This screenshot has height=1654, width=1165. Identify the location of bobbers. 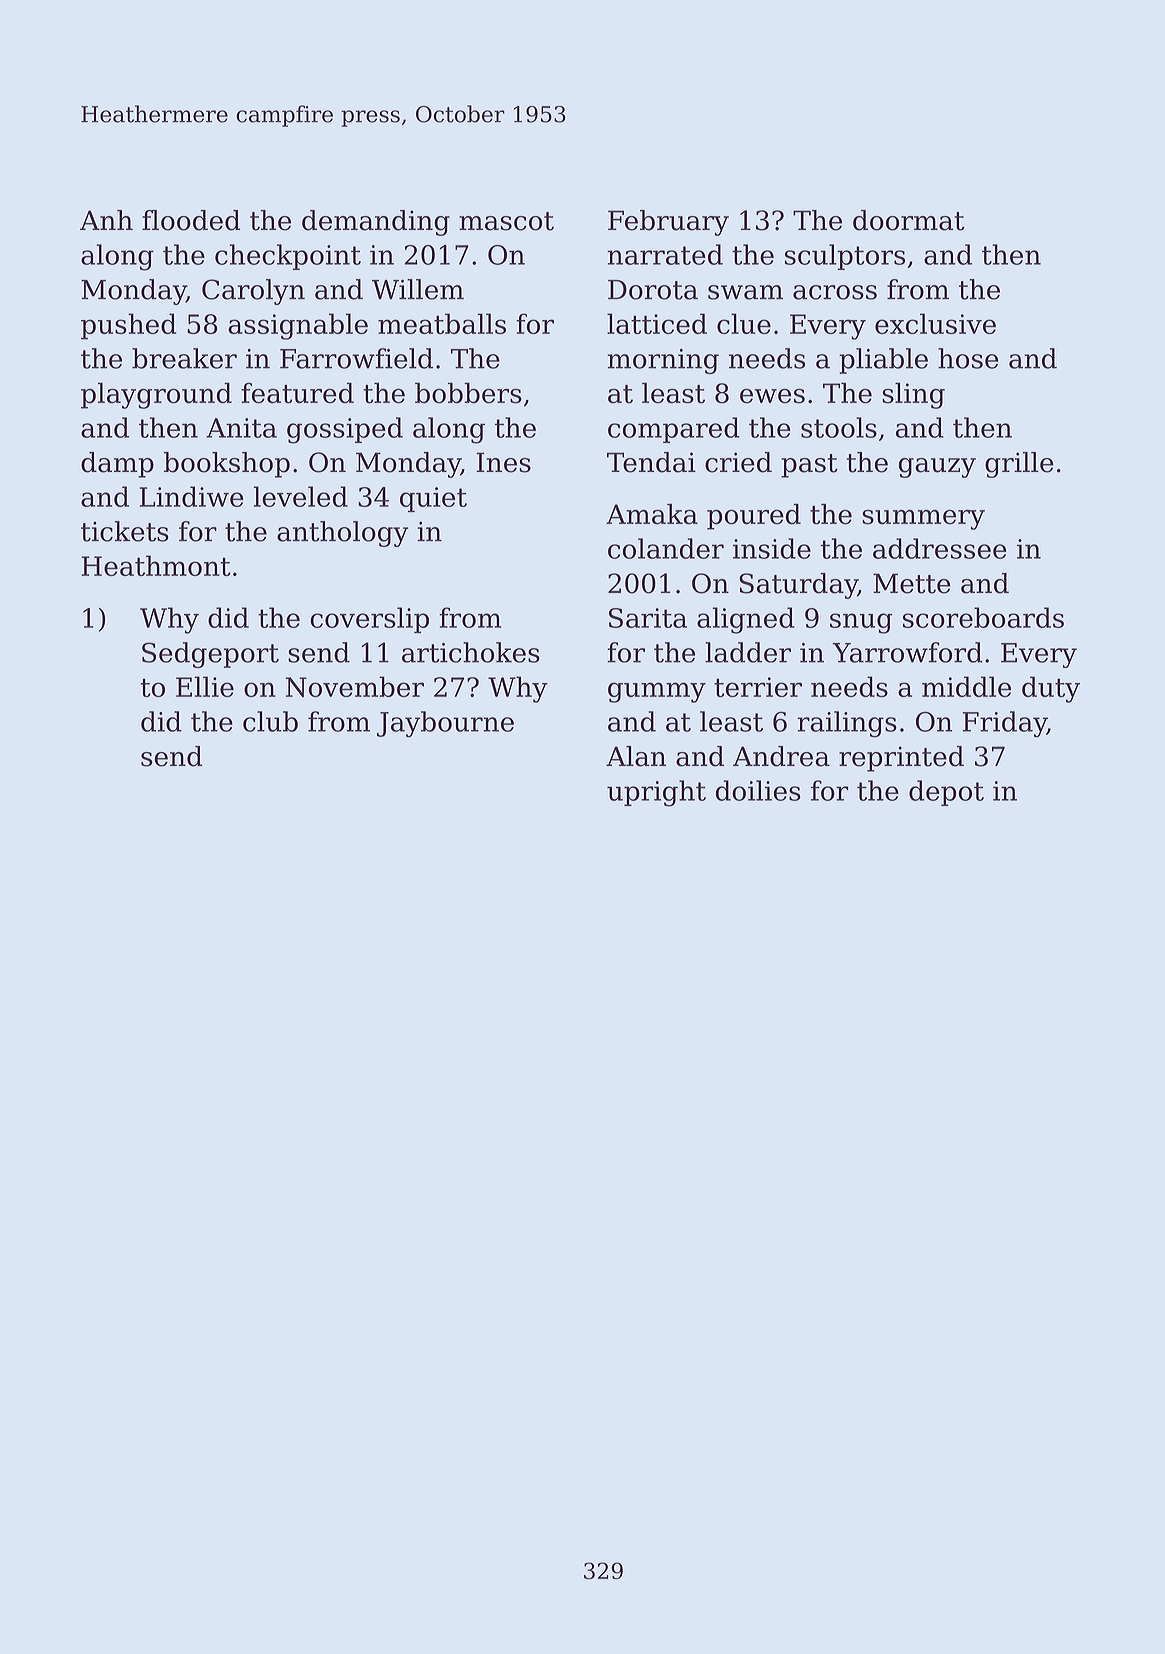
(468, 393).
